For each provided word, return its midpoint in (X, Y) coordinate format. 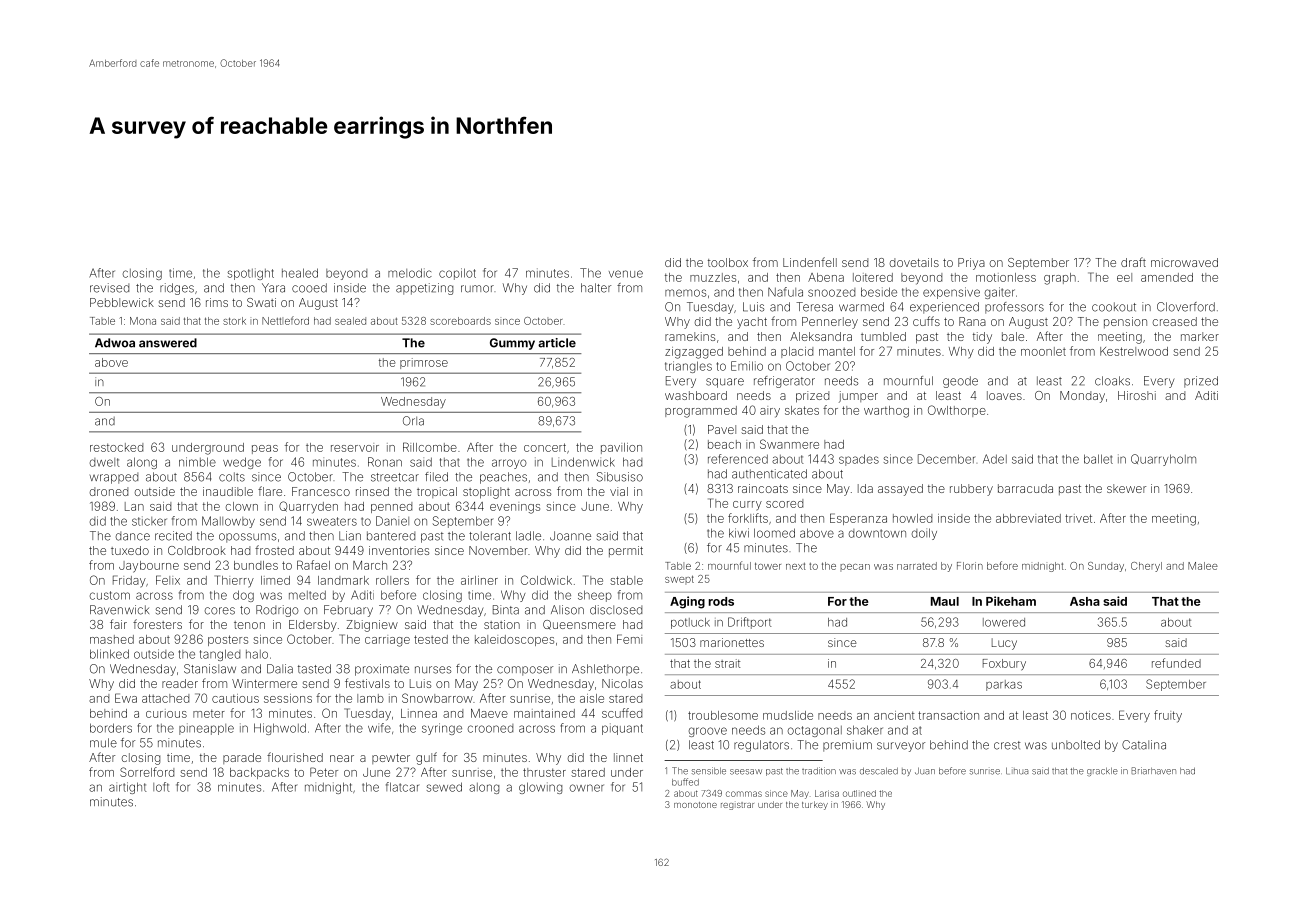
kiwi (739, 533)
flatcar (402, 787)
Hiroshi (1137, 395)
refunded (1176, 663)
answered (168, 343)
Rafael (313, 565)
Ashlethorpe (605, 670)
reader (180, 683)
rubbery (971, 490)
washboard (696, 395)
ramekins (690, 336)
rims (217, 302)
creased (1174, 321)
